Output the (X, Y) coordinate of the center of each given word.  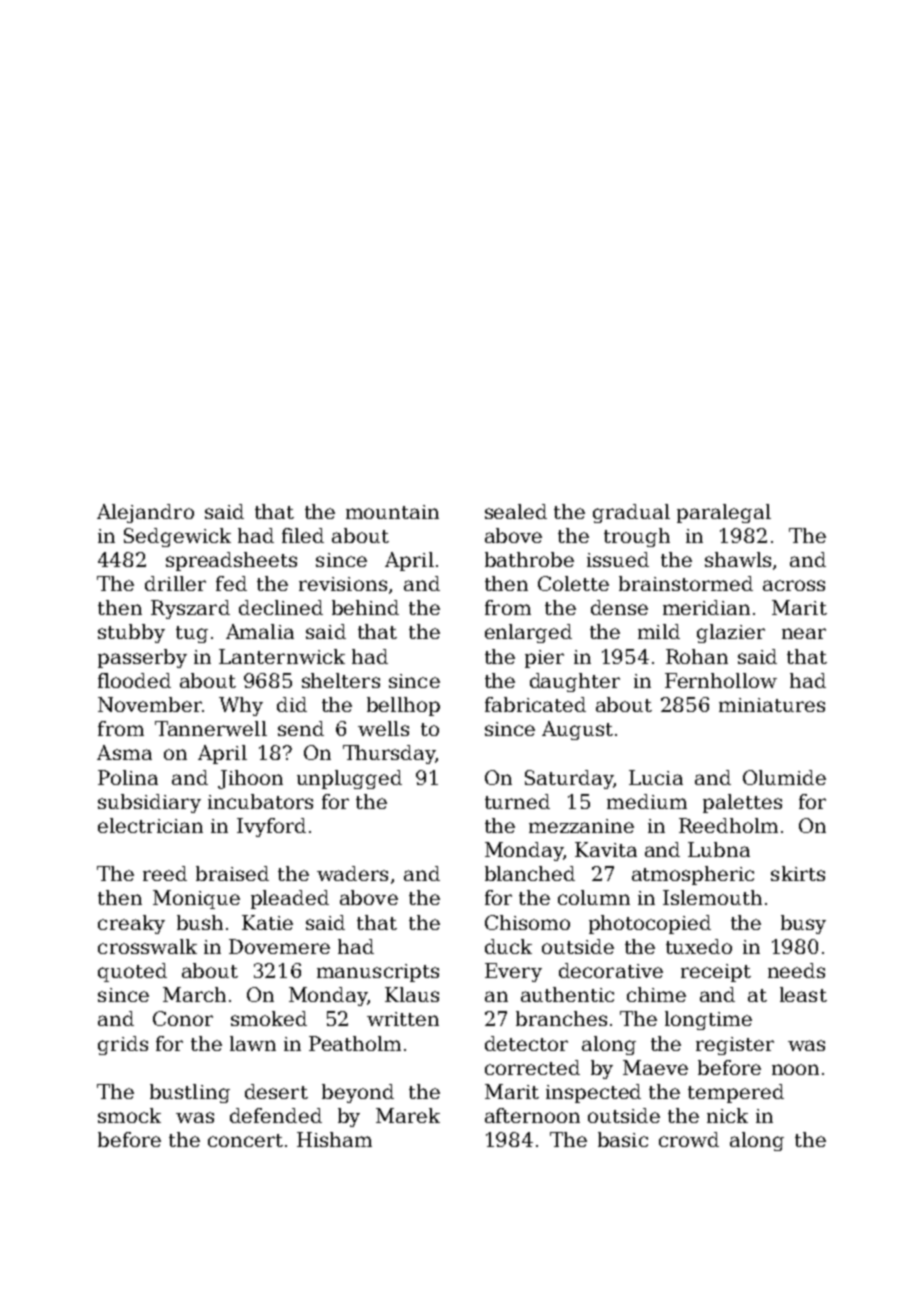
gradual (631, 513)
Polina (128, 777)
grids (123, 1045)
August (577, 730)
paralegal (724, 513)
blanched (530, 873)
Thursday (389, 754)
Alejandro (145, 513)
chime (656, 994)
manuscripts (378, 973)
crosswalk (147, 946)
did (292, 704)
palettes (742, 803)
